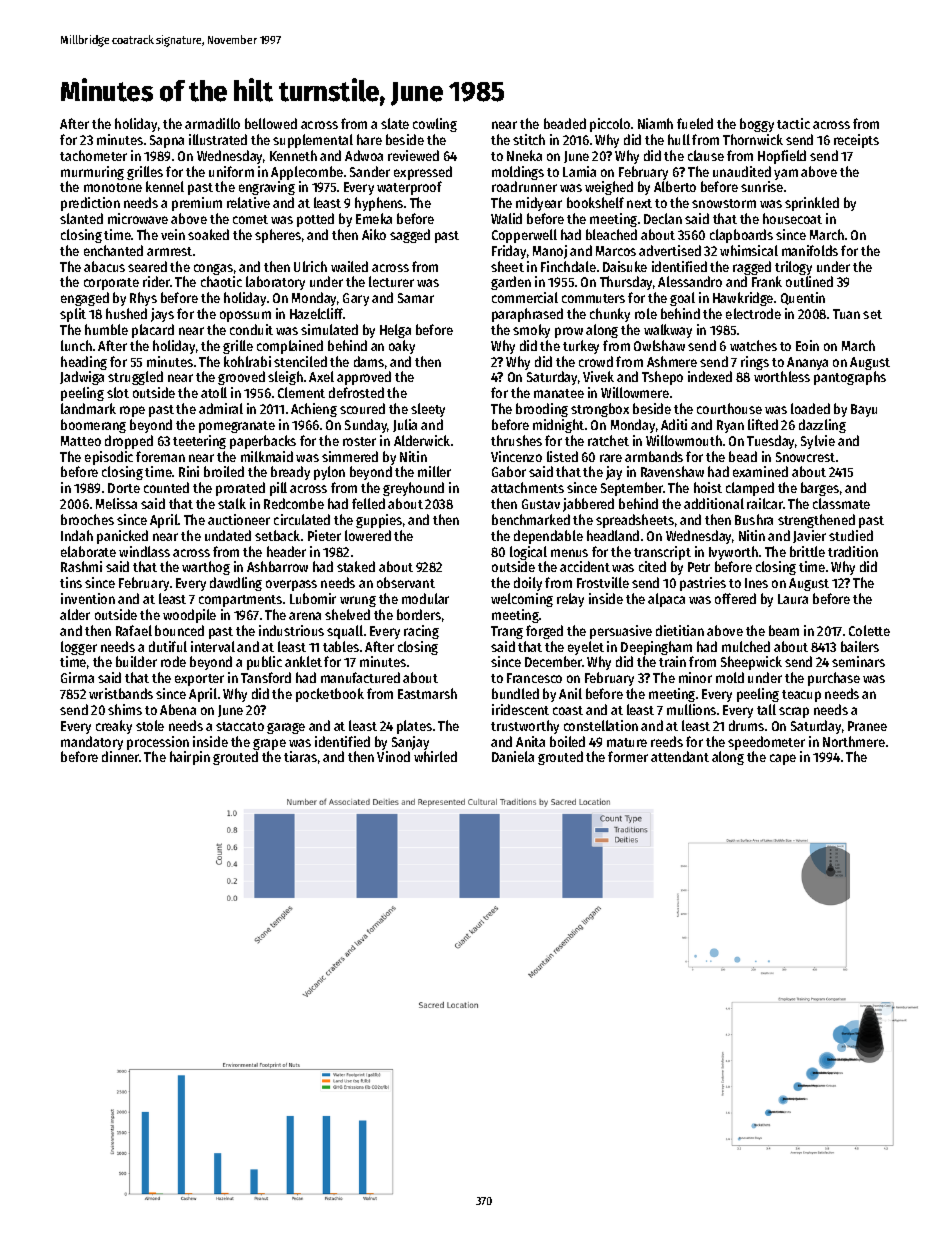  Describe the element at coordinates (199, 442) in the document. I see `teetering` at that location.
